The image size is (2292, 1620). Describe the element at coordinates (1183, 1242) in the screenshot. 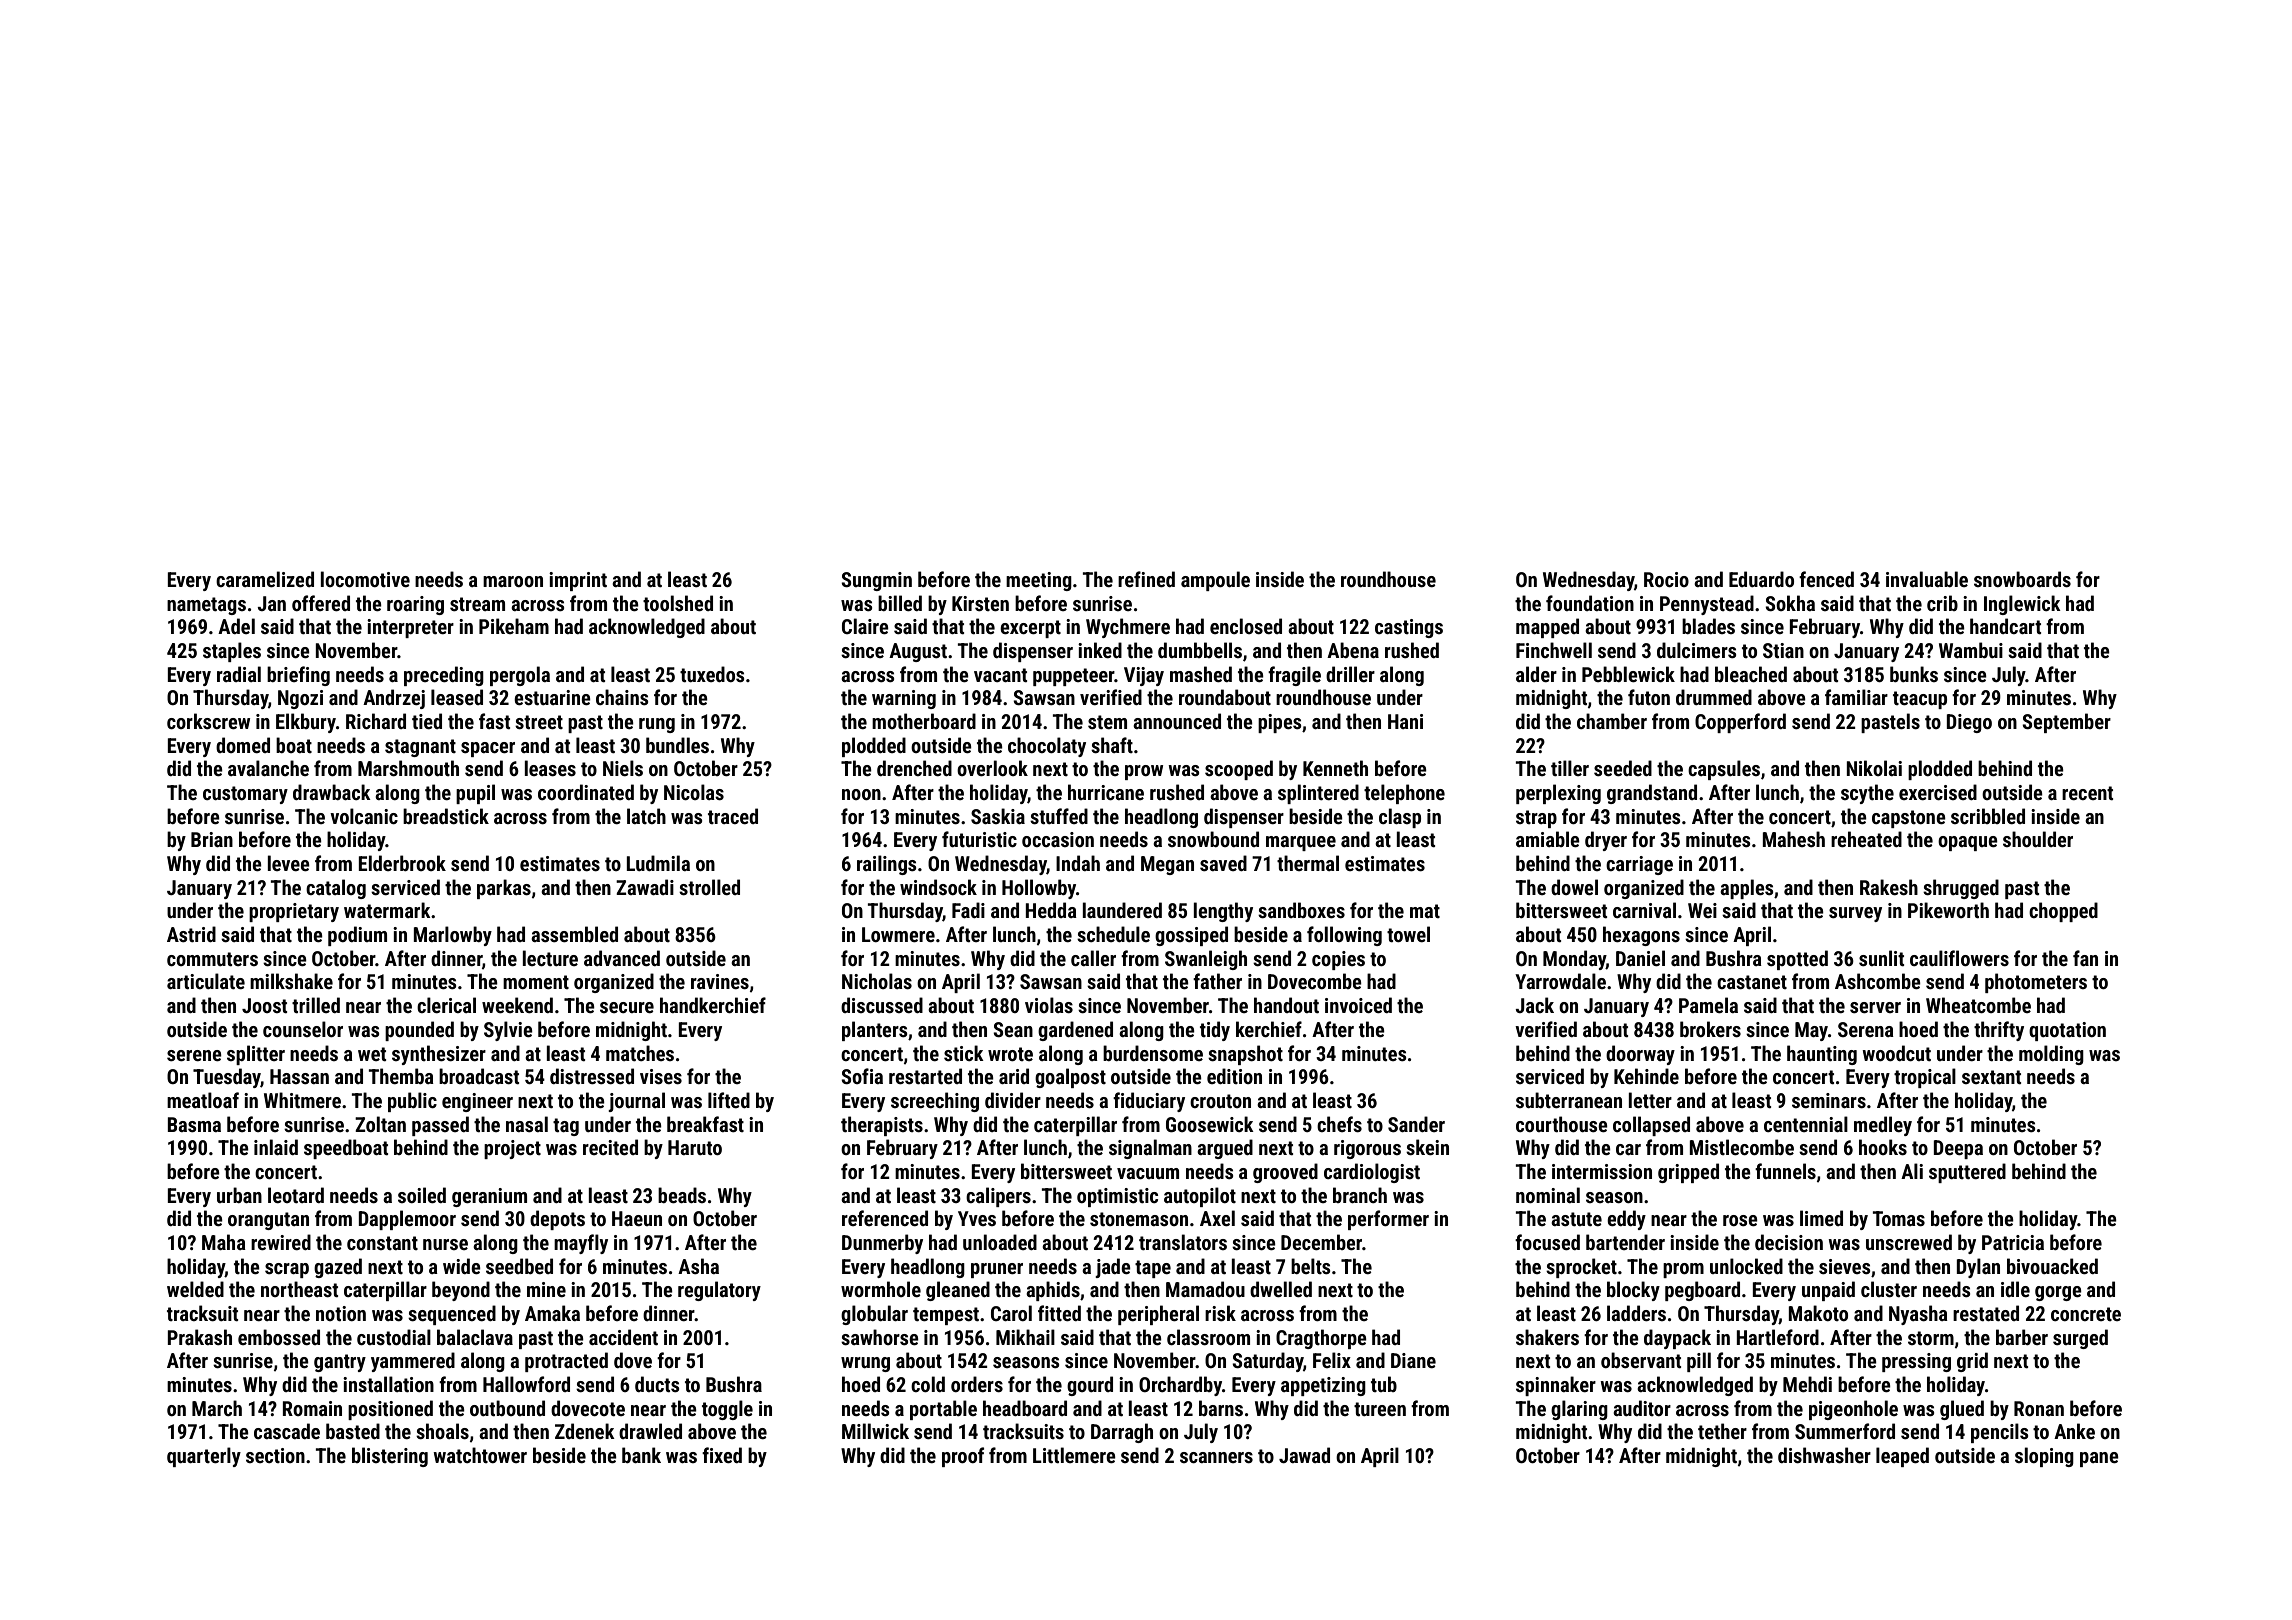

I see `translators` at that location.
